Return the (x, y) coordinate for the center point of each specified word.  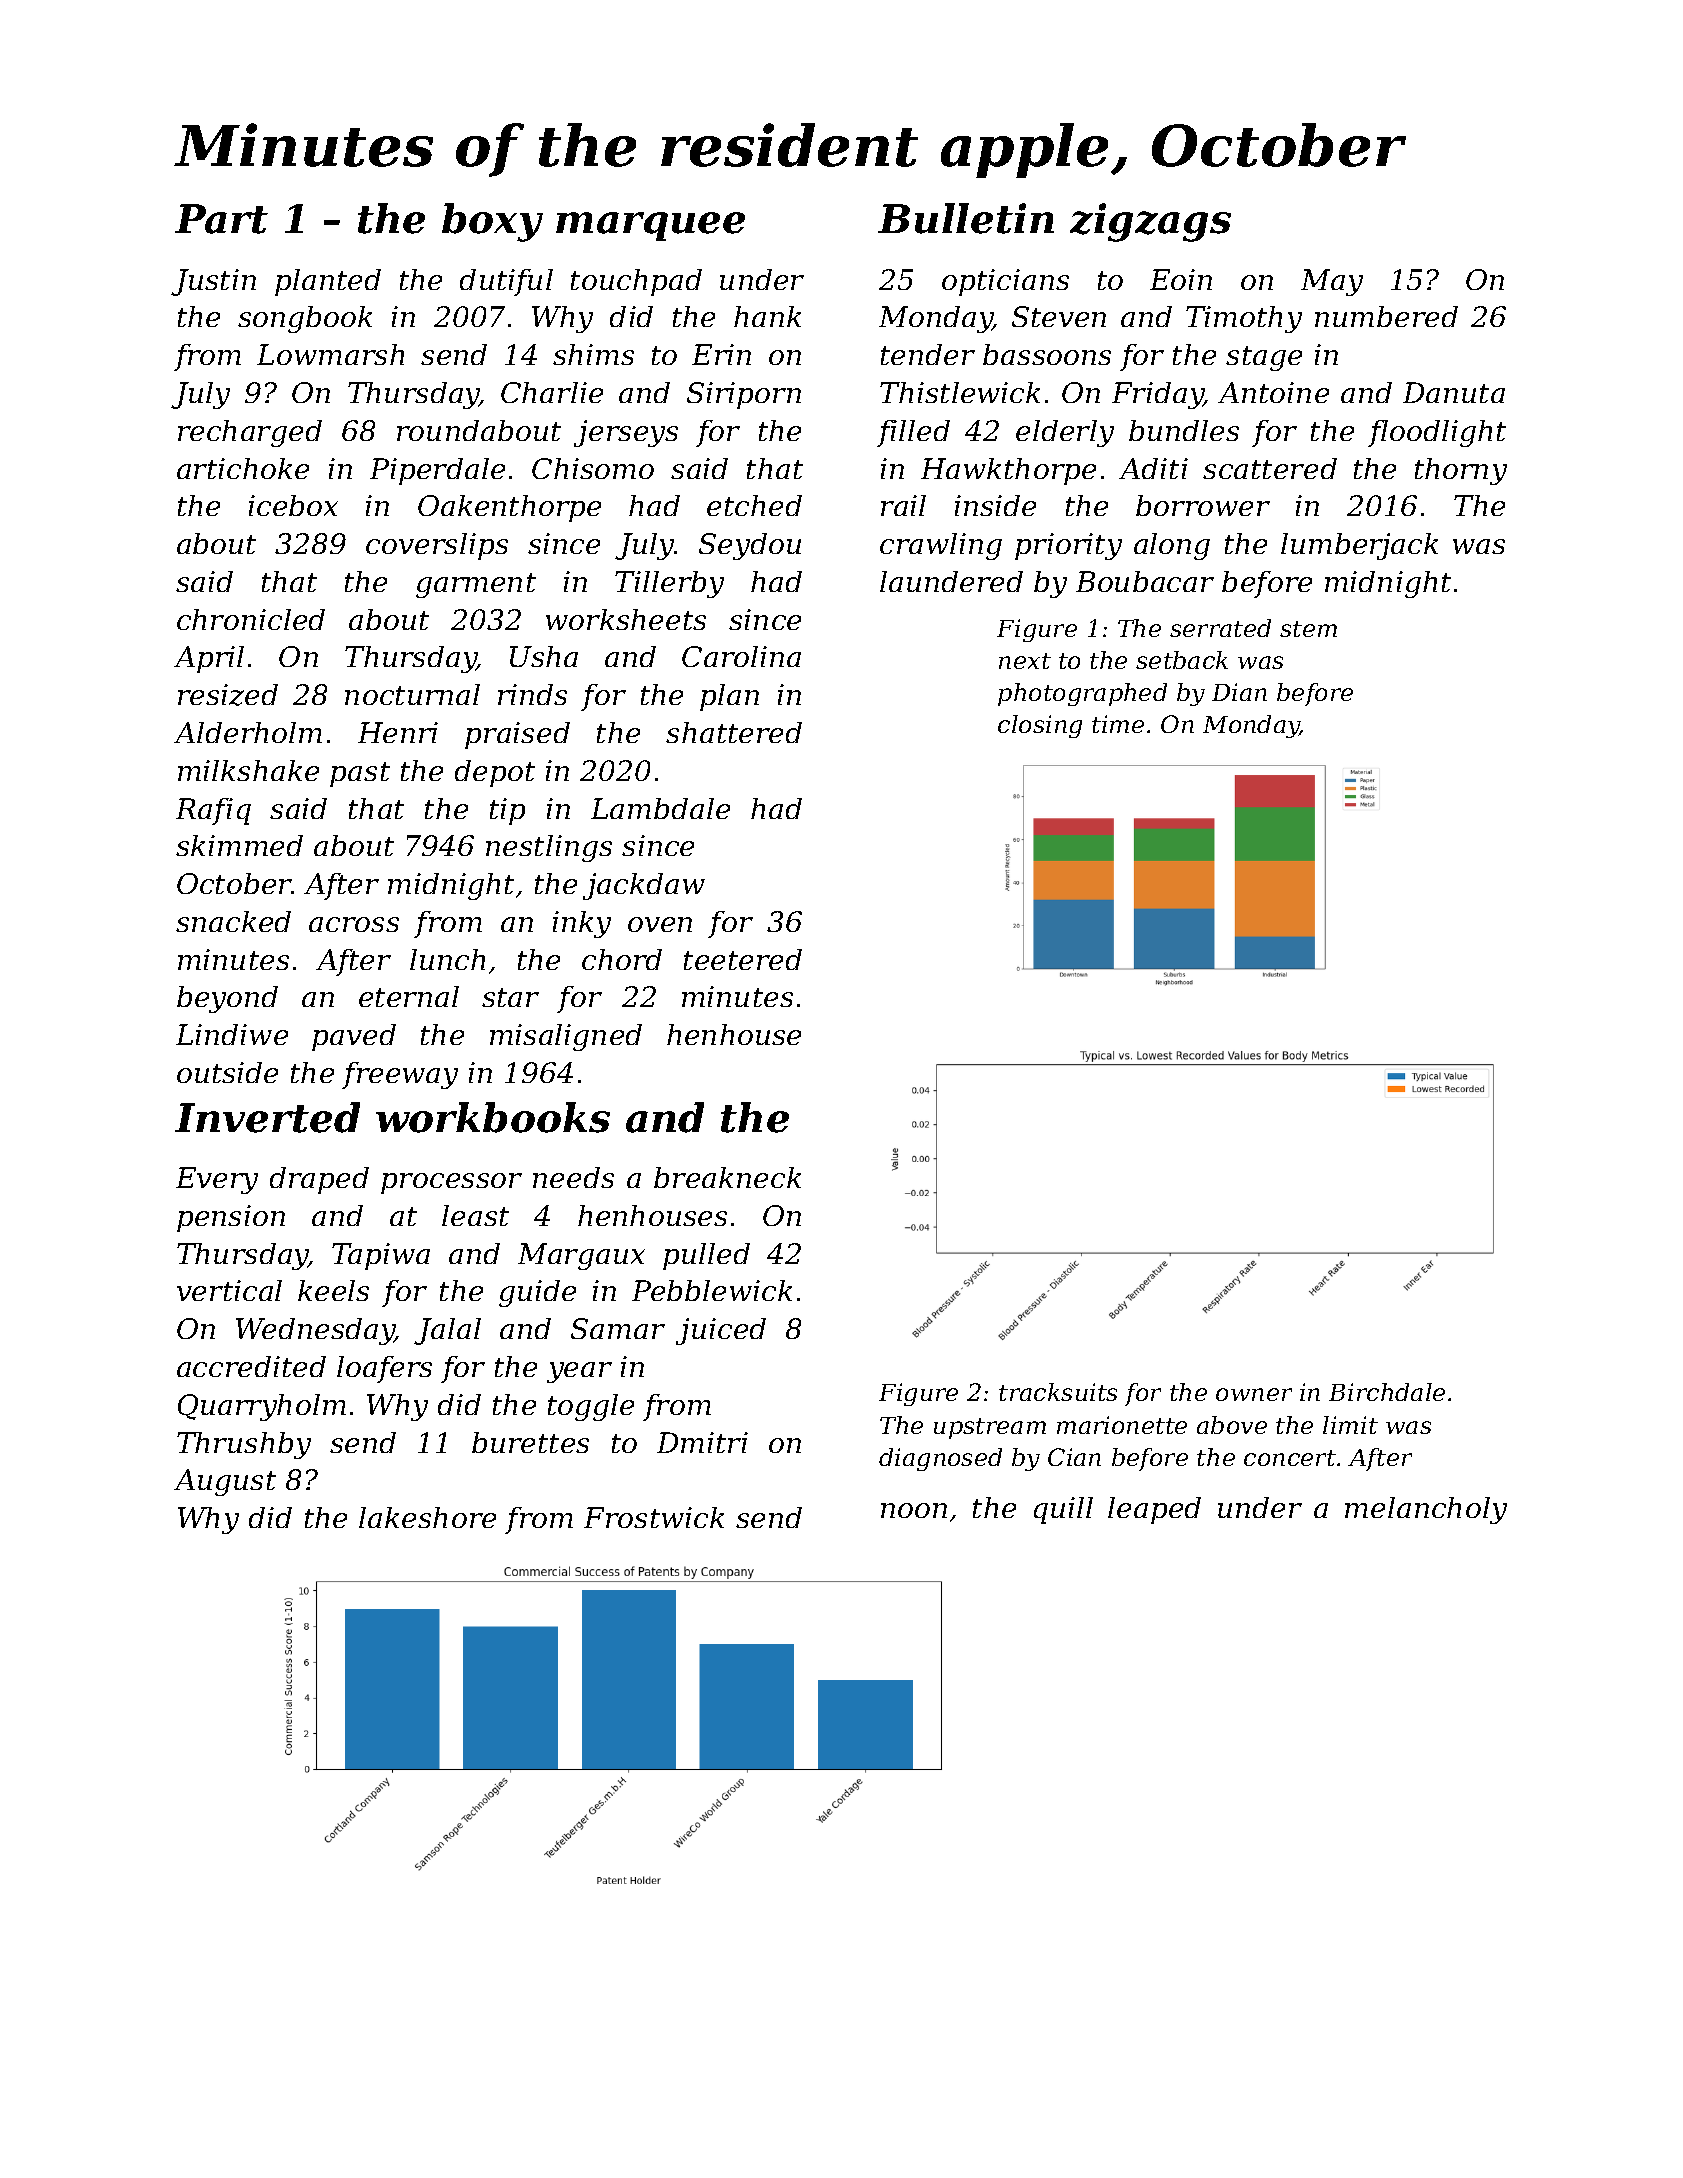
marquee (650, 226)
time (1118, 724)
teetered (743, 959)
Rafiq (213, 811)
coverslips (437, 546)
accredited (251, 1366)
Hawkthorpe (1008, 471)
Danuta (1454, 392)
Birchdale (1387, 1392)
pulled (706, 1256)
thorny (1461, 471)
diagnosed (940, 1459)
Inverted (267, 1117)
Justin (213, 282)
